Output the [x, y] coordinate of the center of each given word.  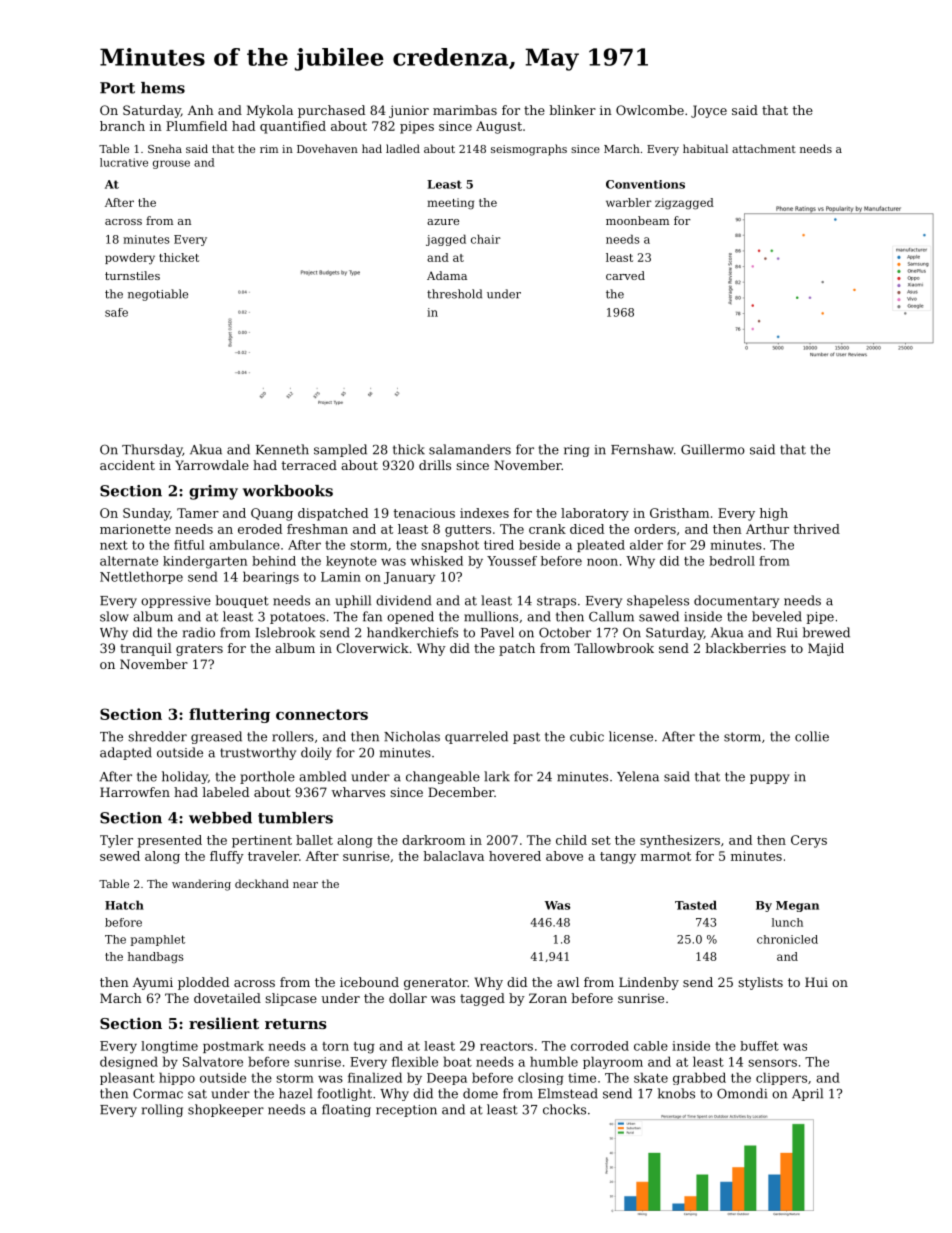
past [526, 738]
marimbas [465, 110]
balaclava [453, 856]
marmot [666, 856]
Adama [447, 275]
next [114, 545]
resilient [224, 1023]
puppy [770, 779]
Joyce [709, 111]
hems [163, 88]
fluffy [227, 857]
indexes [484, 513]
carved [625, 275]
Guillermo [713, 449]
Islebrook [285, 632]
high [774, 514]
